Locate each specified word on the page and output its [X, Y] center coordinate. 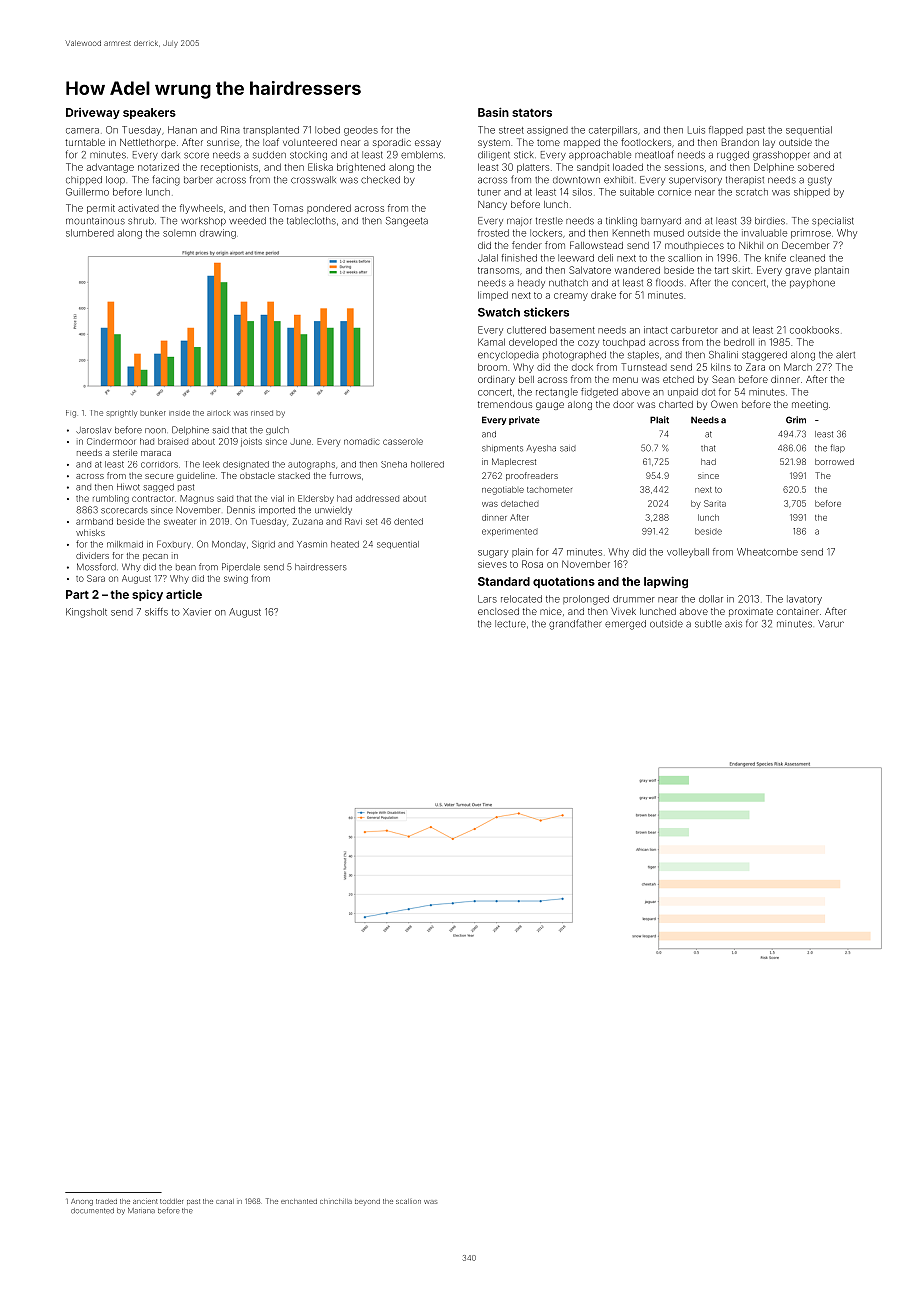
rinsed [262, 413]
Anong [82, 1202]
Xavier [197, 612]
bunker [153, 413]
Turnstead [644, 367]
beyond [367, 1202]
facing [166, 180]
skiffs [156, 612]
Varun [831, 624]
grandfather [575, 624]
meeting [810, 405]
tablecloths [311, 221]
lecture [510, 624]
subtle [708, 624]
